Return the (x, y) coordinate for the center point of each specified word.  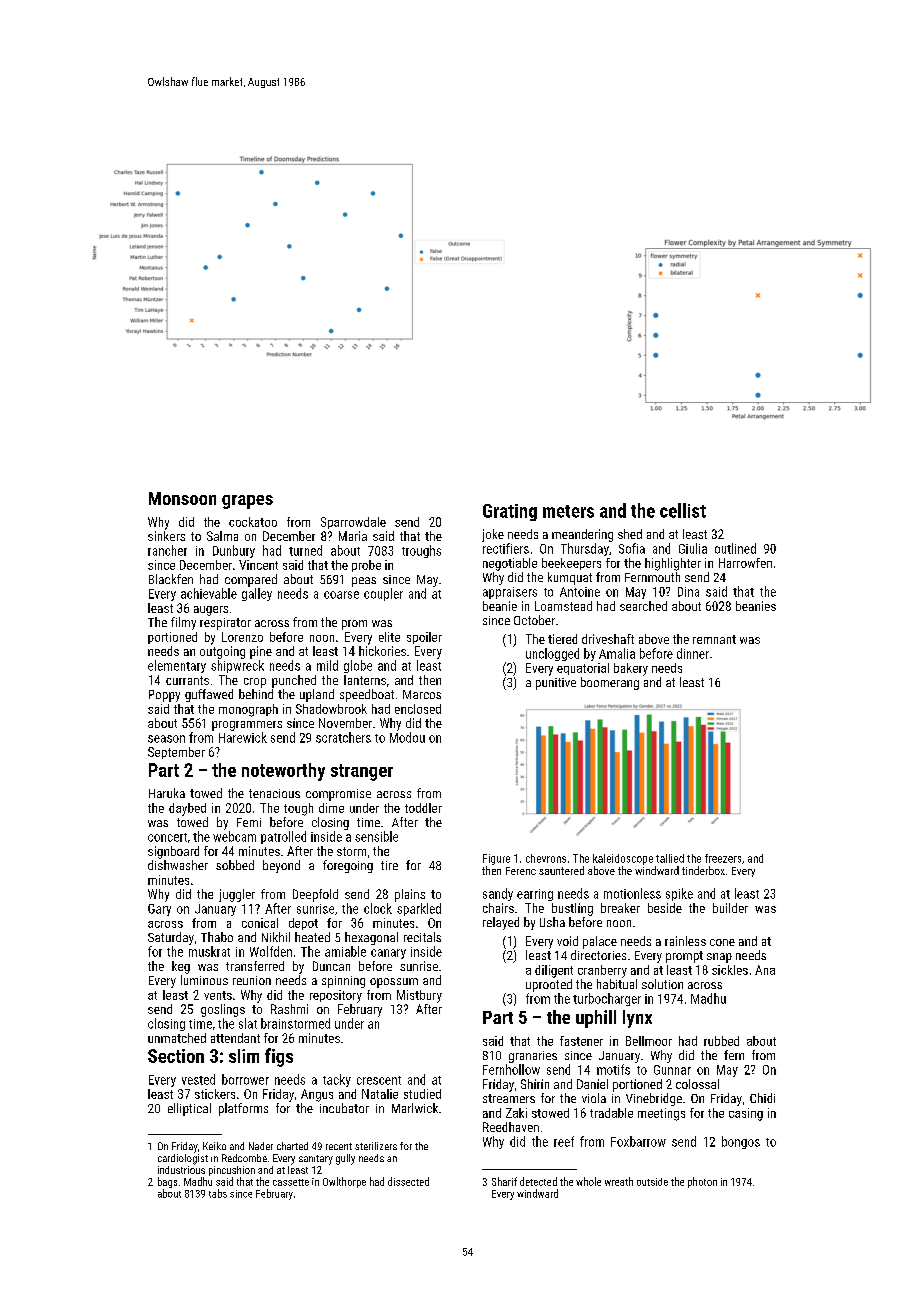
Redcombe (244, 1158)
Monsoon (182, 498)
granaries (533, 1057)
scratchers (343, 737)
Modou (407, 737)
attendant (235, 1038)
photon (702, 1182)
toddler (423, 808)
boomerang (610, 683)
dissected (408, 1181)
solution (662, 984)
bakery (631, 669)
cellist (683, 510)
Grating (510, 512)
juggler (237, 895)
